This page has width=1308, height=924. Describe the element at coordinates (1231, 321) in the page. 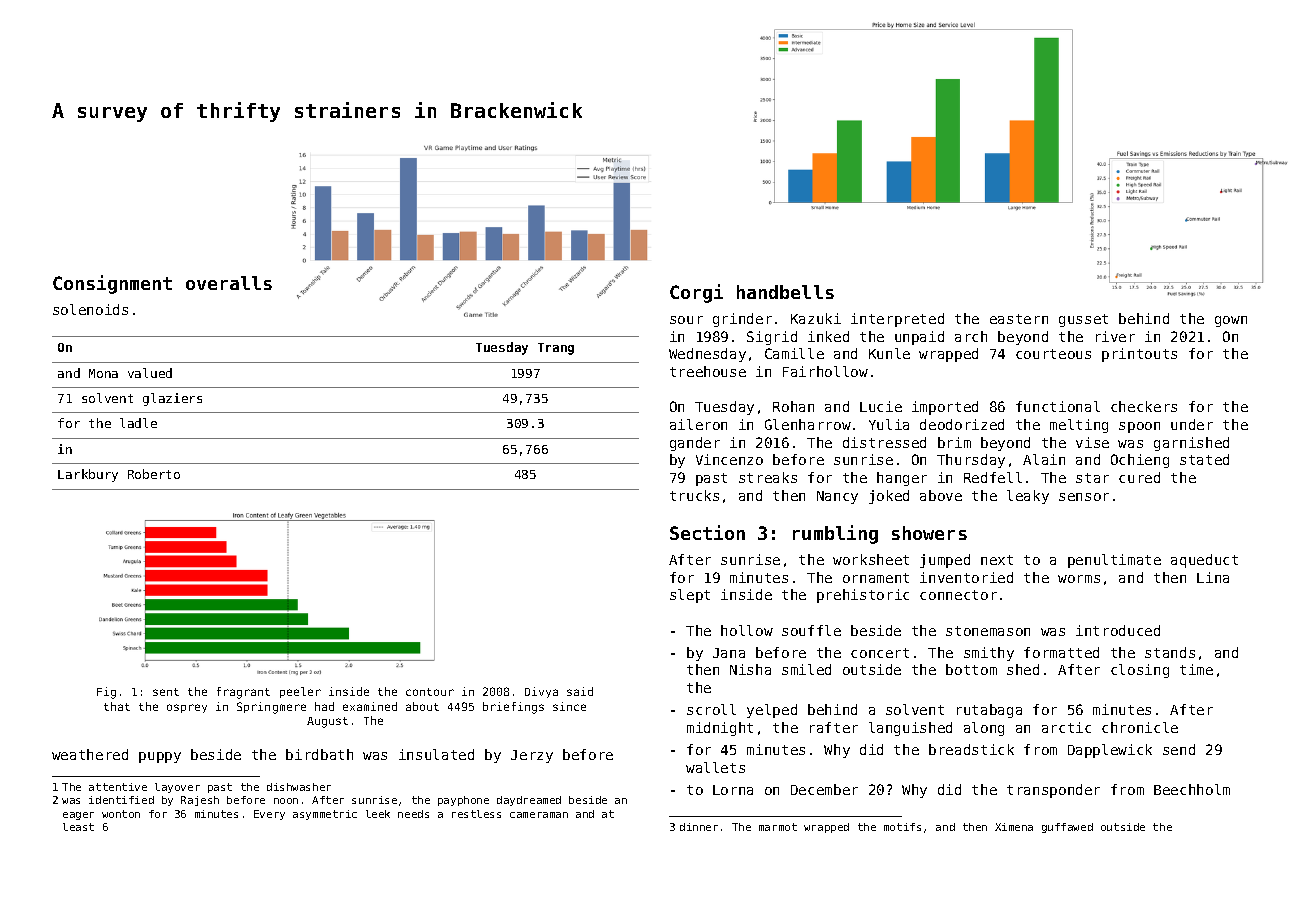

I see `gown` at that location.
